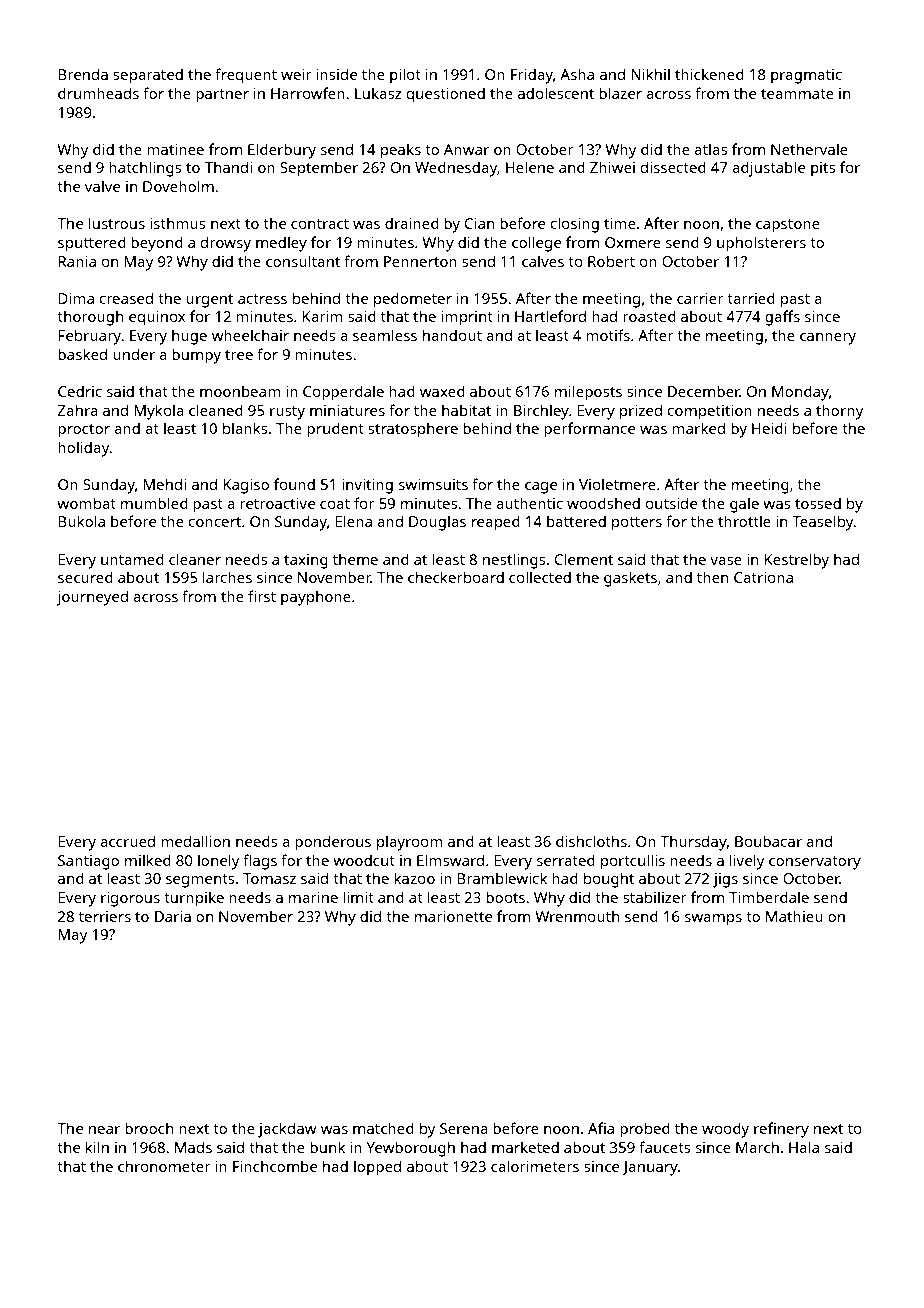 This screenshot has width=924, height=1308. Describe the element at coordinates (149, 1128) in the screenshot. I see `brooch` at that location.
